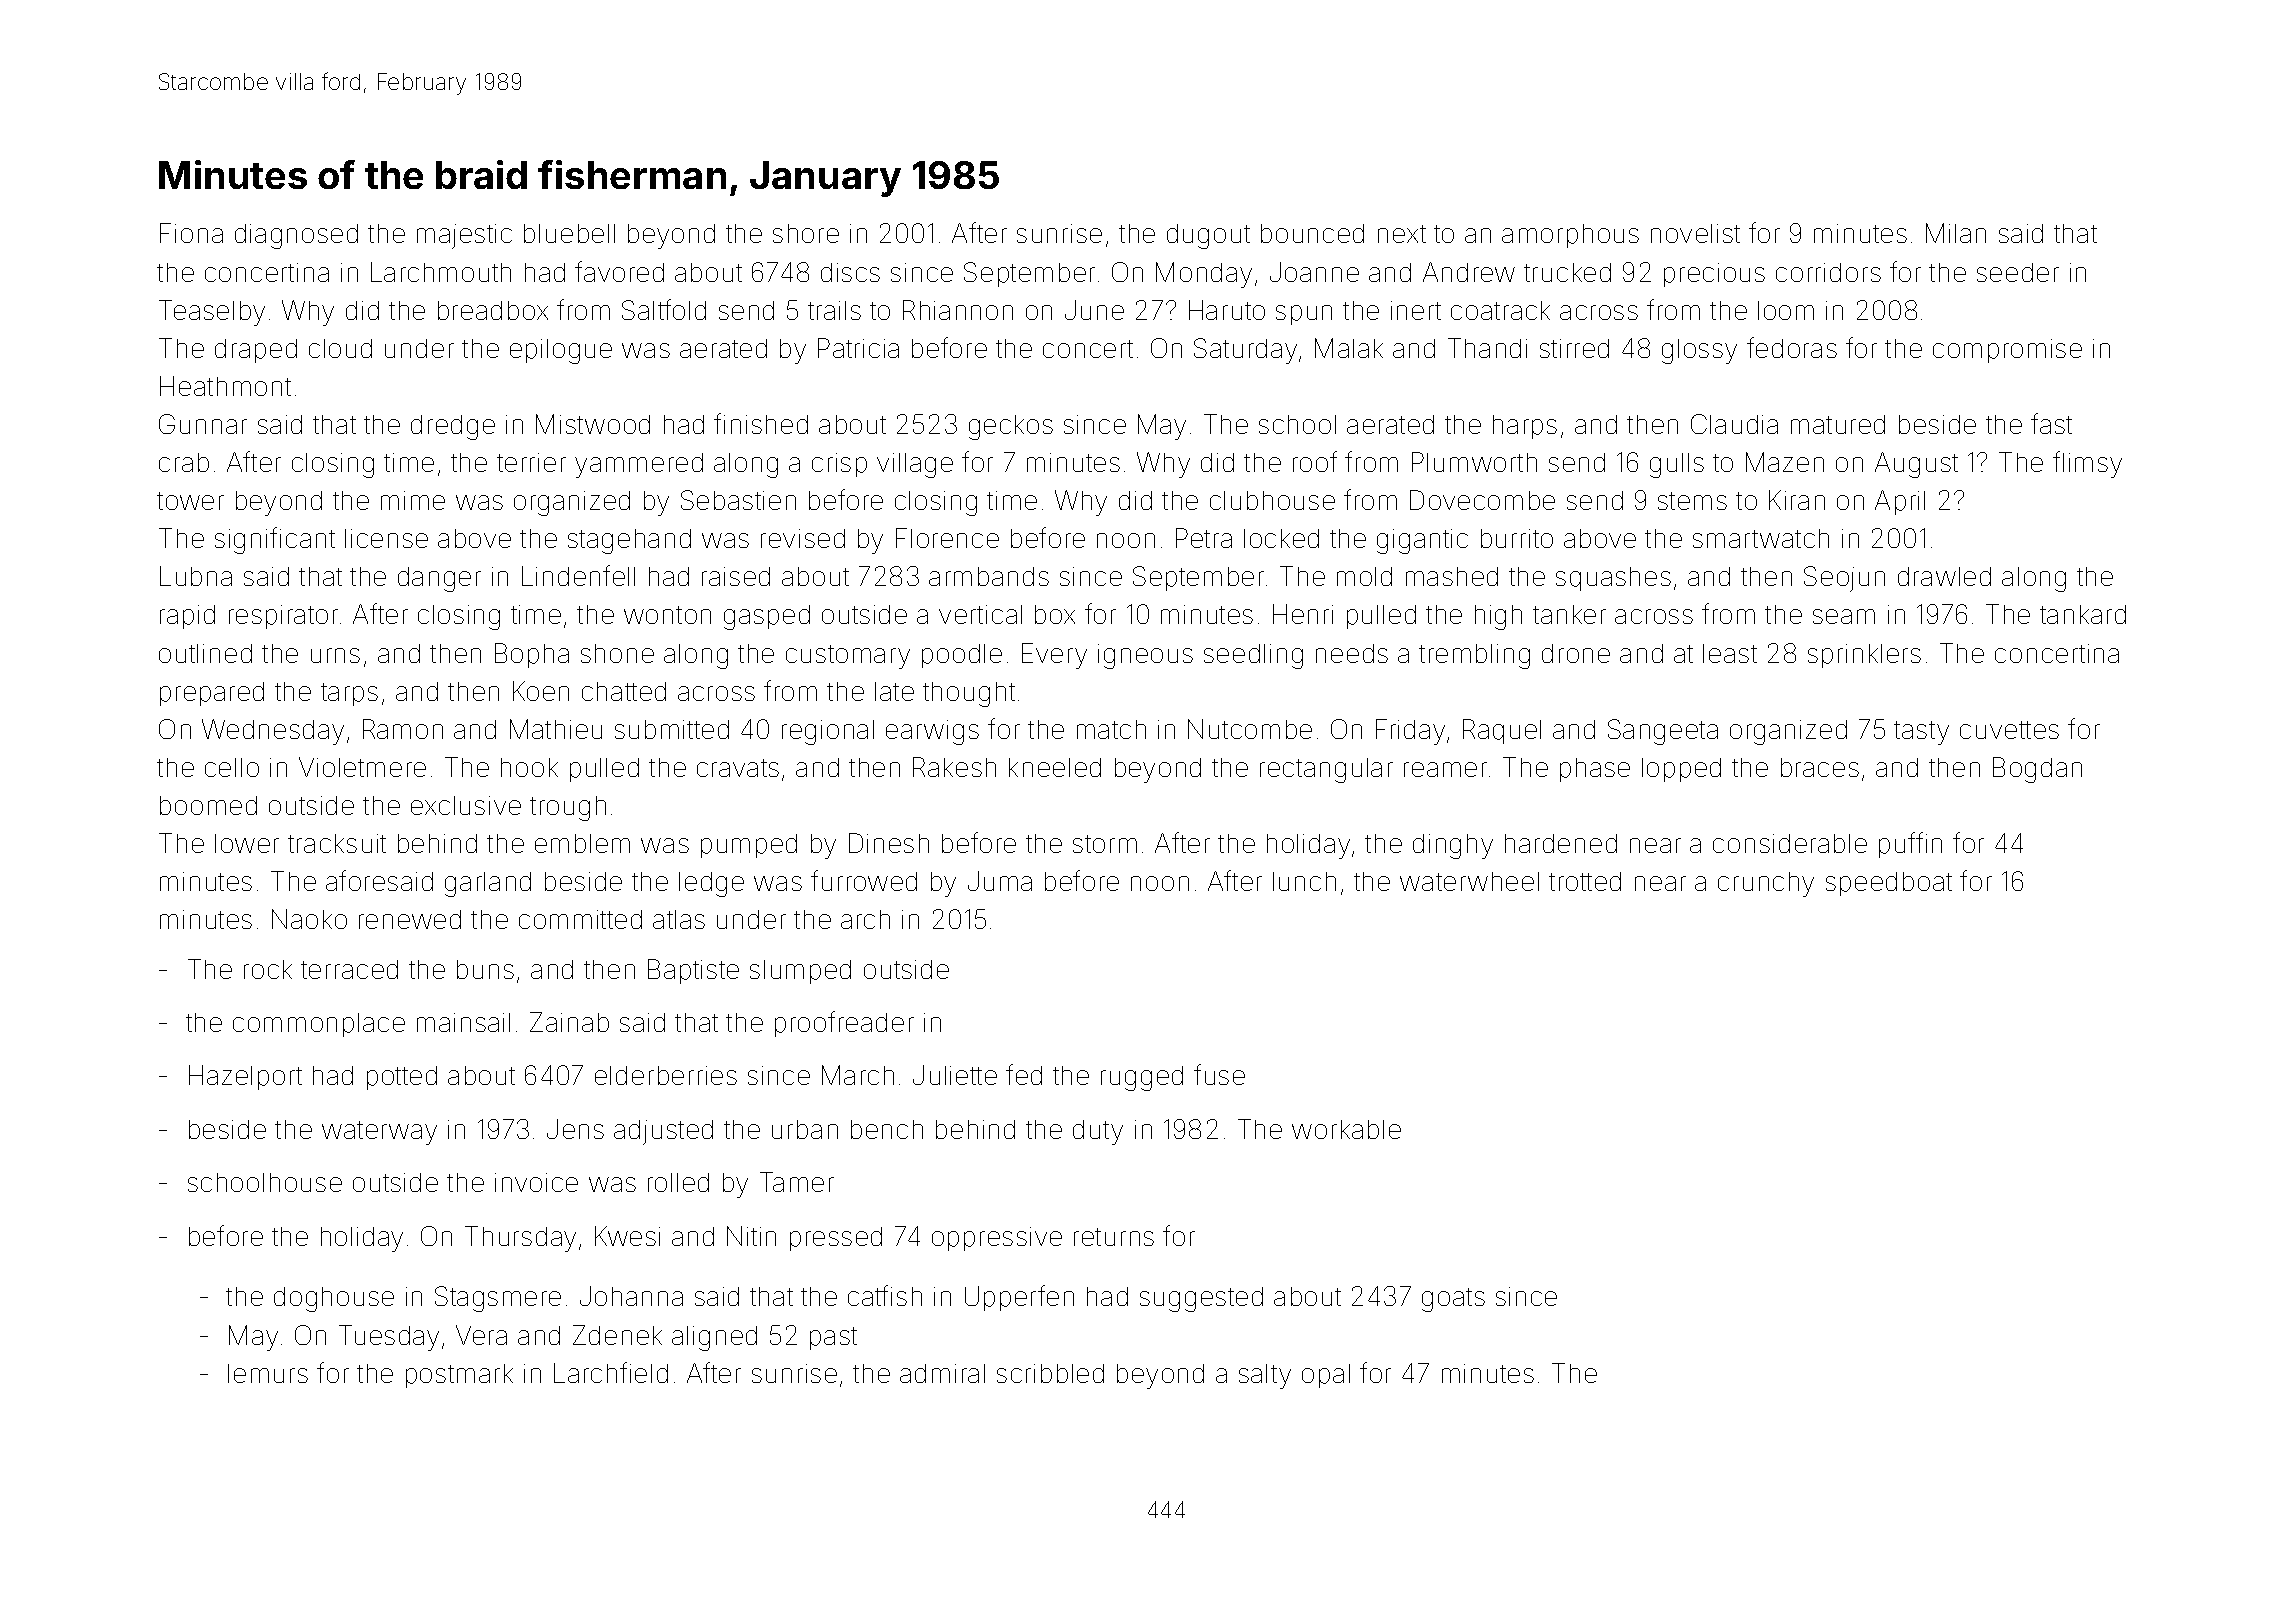 Image resolution: width=2292 pixels, height=1620 pixels. Describe the element at coordinates (627, 1236) in the page. I see `Kwesi` at that location.
